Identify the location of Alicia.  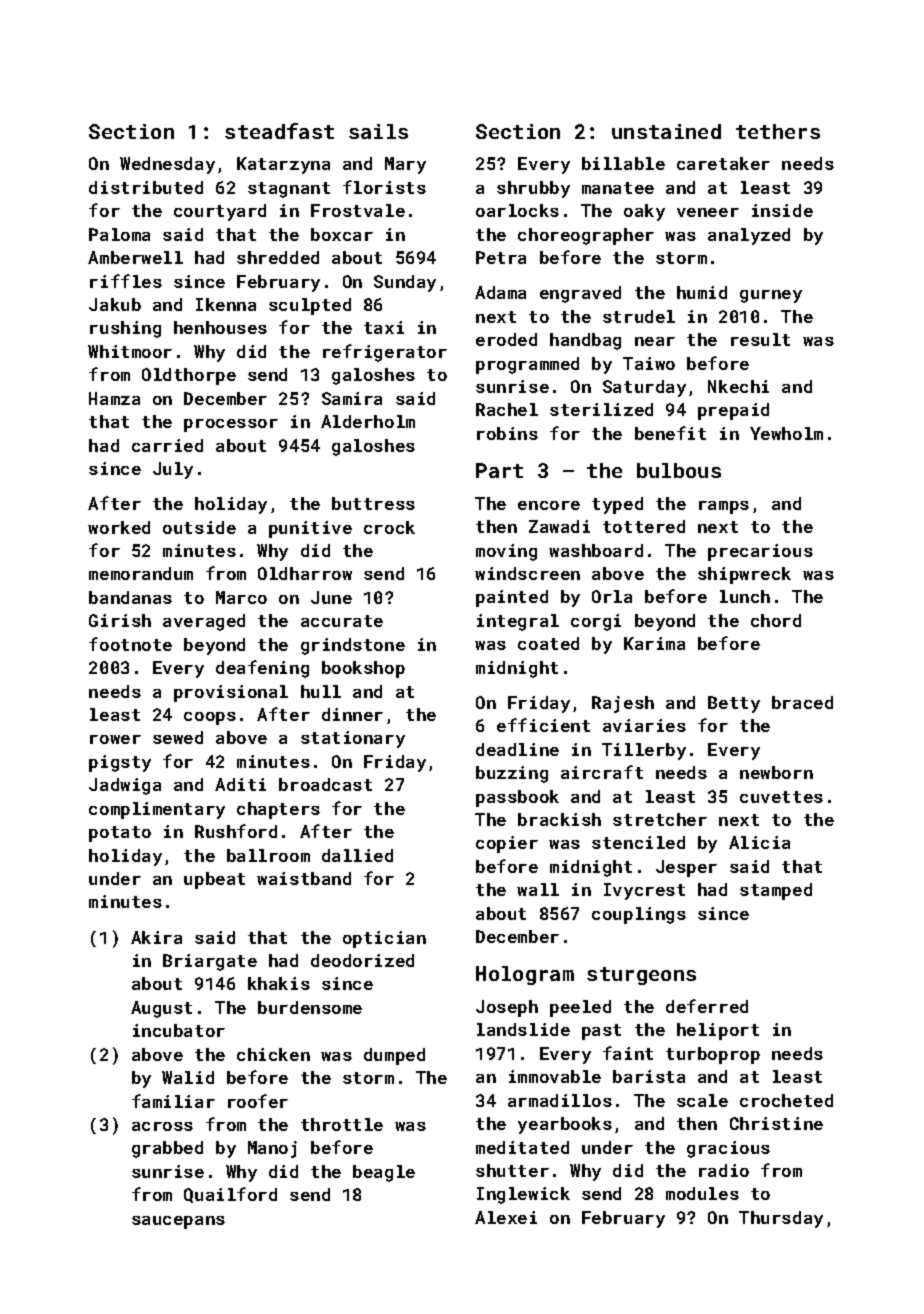
(759, 842).
